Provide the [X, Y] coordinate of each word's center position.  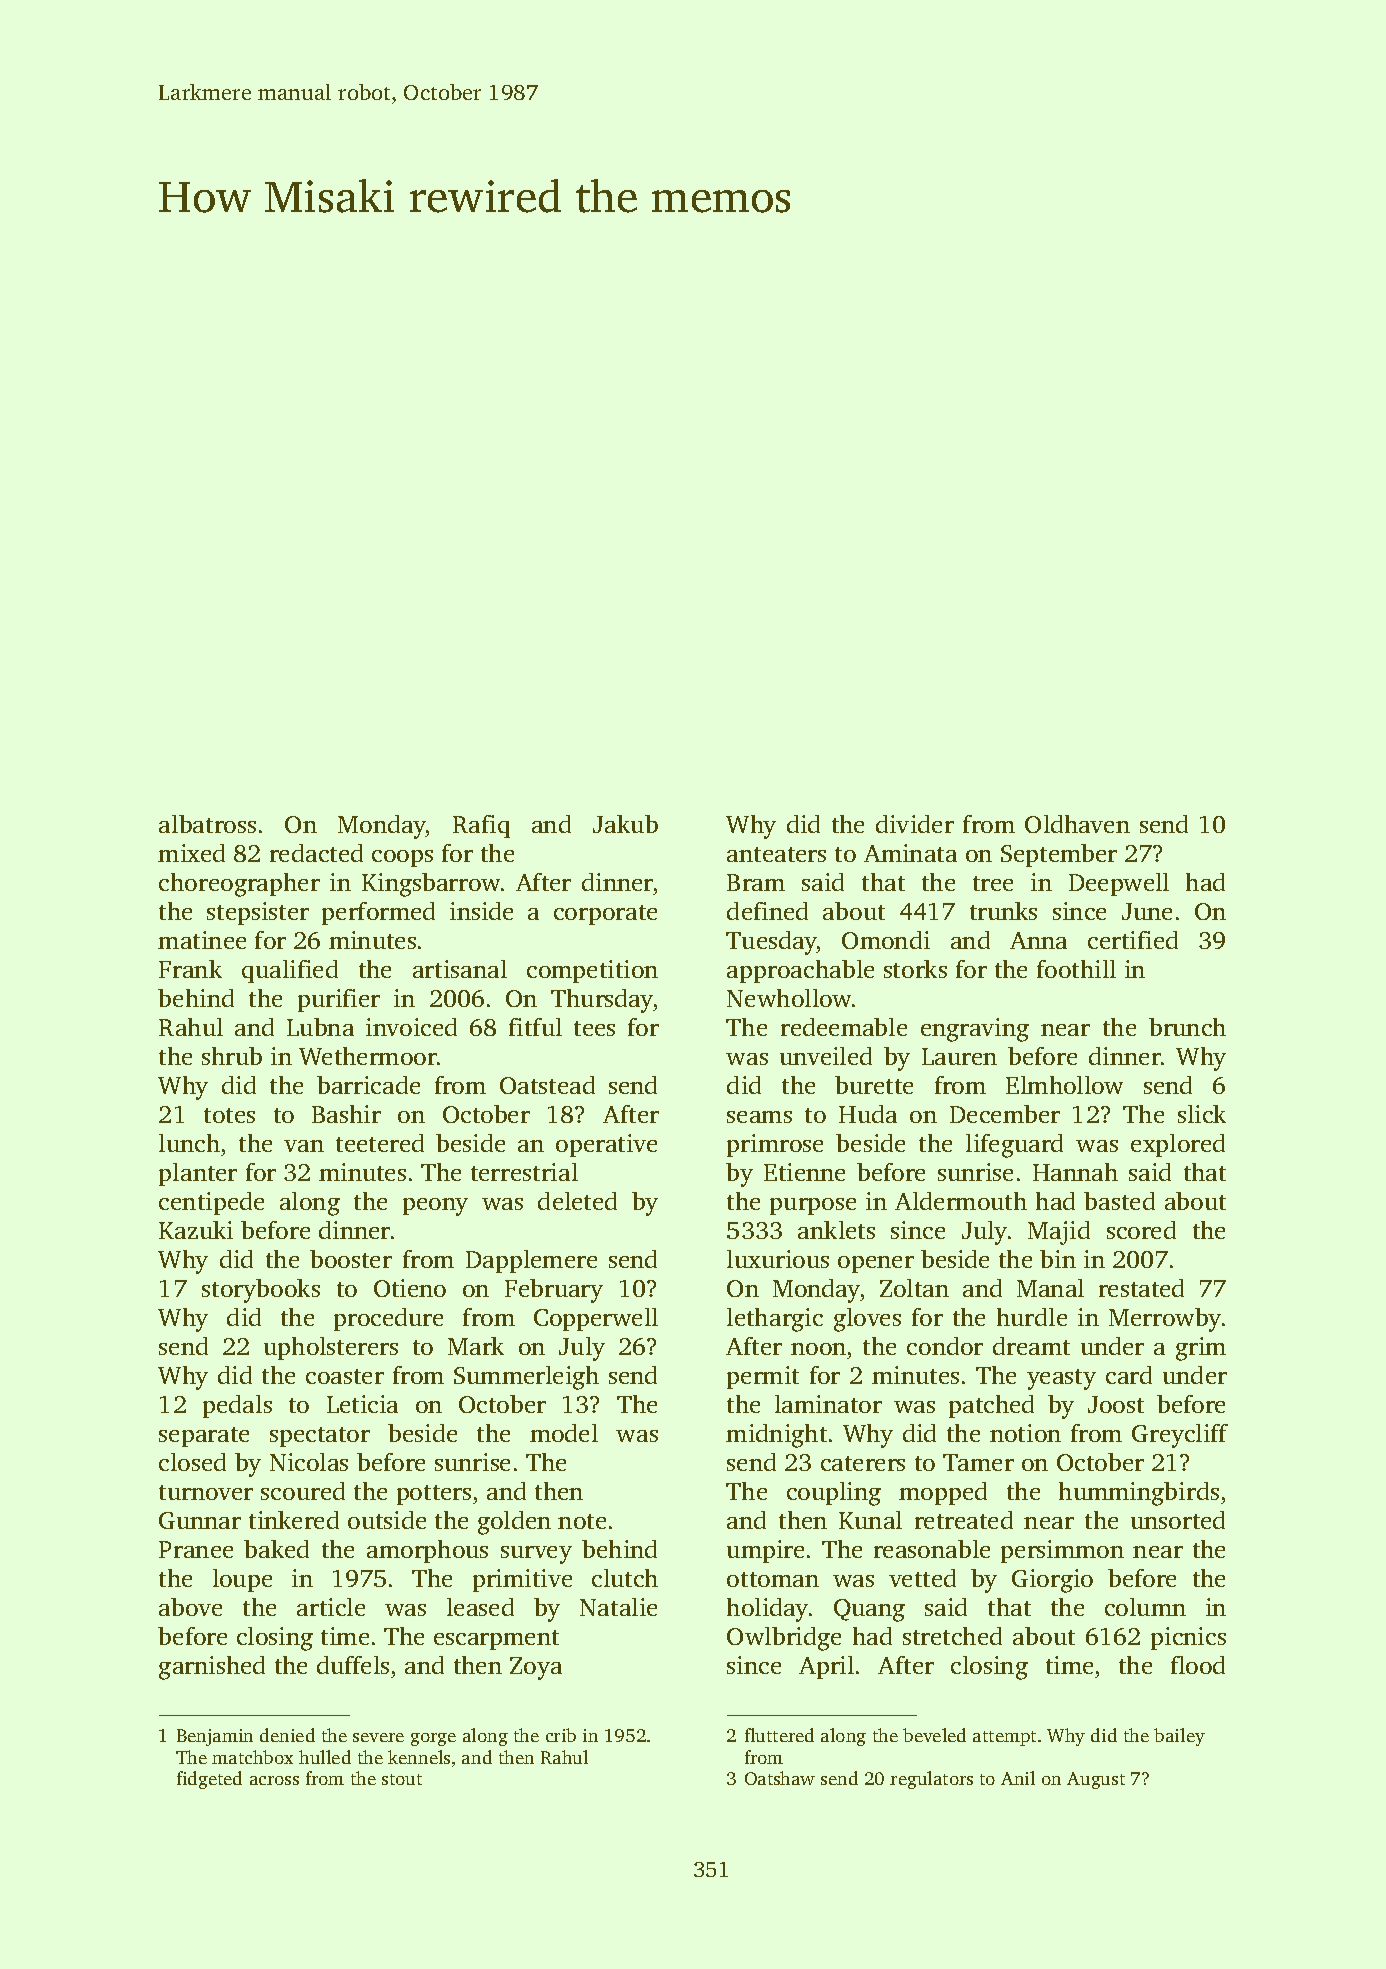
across [274, 1780]
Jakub [625, 824]
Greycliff [1180, 1436]
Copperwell [596, 1319]
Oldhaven [1077, 824]
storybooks [261, 1291]
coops [402, 858]
